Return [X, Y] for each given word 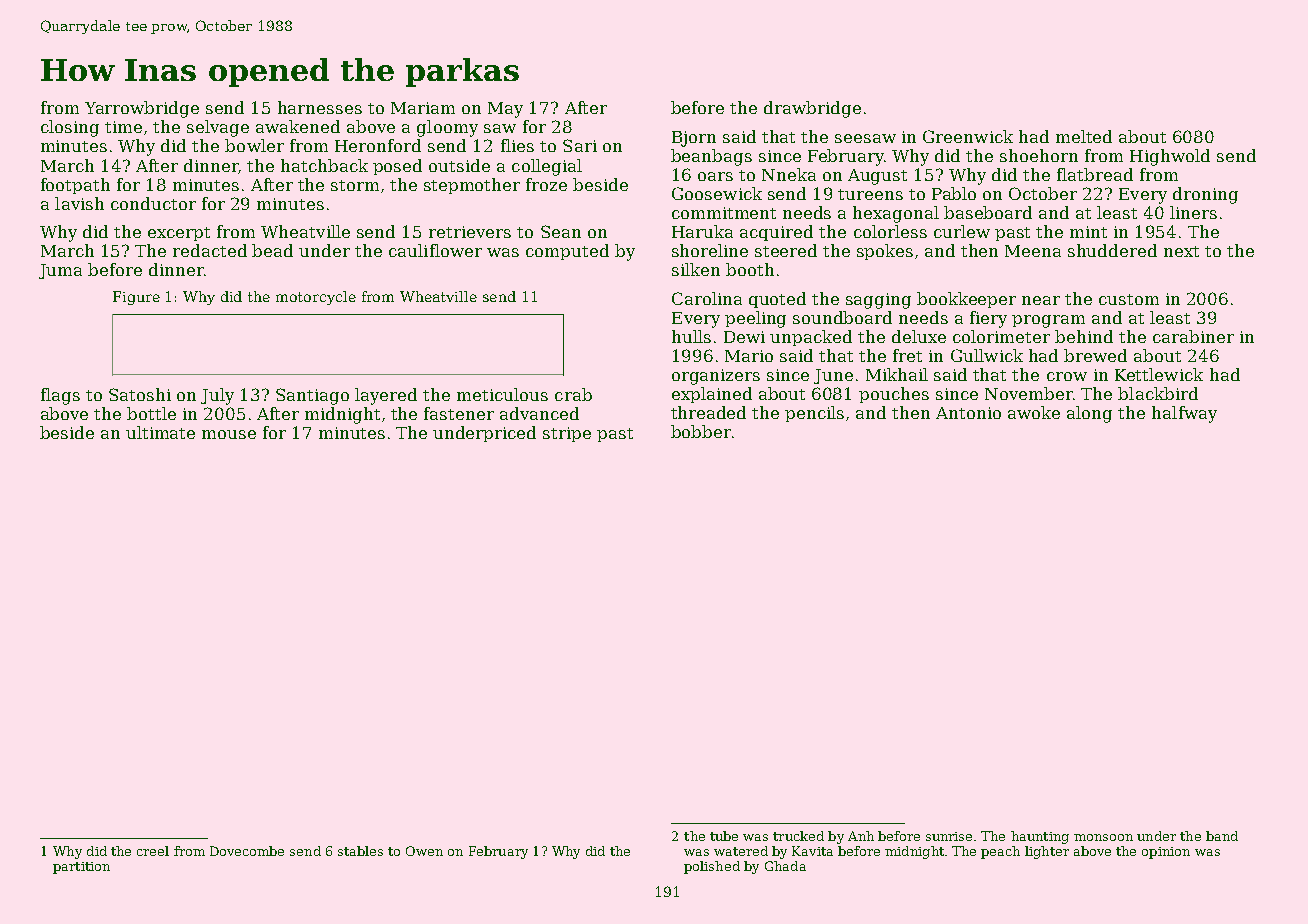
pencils [814, 414]
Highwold [1170, 157]
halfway [1184, 414]
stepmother [472, 186]
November [1029, 393]
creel [153, 851]
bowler [254, 145]
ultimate [160, 432]
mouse [229, 434]
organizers [716, 377]
